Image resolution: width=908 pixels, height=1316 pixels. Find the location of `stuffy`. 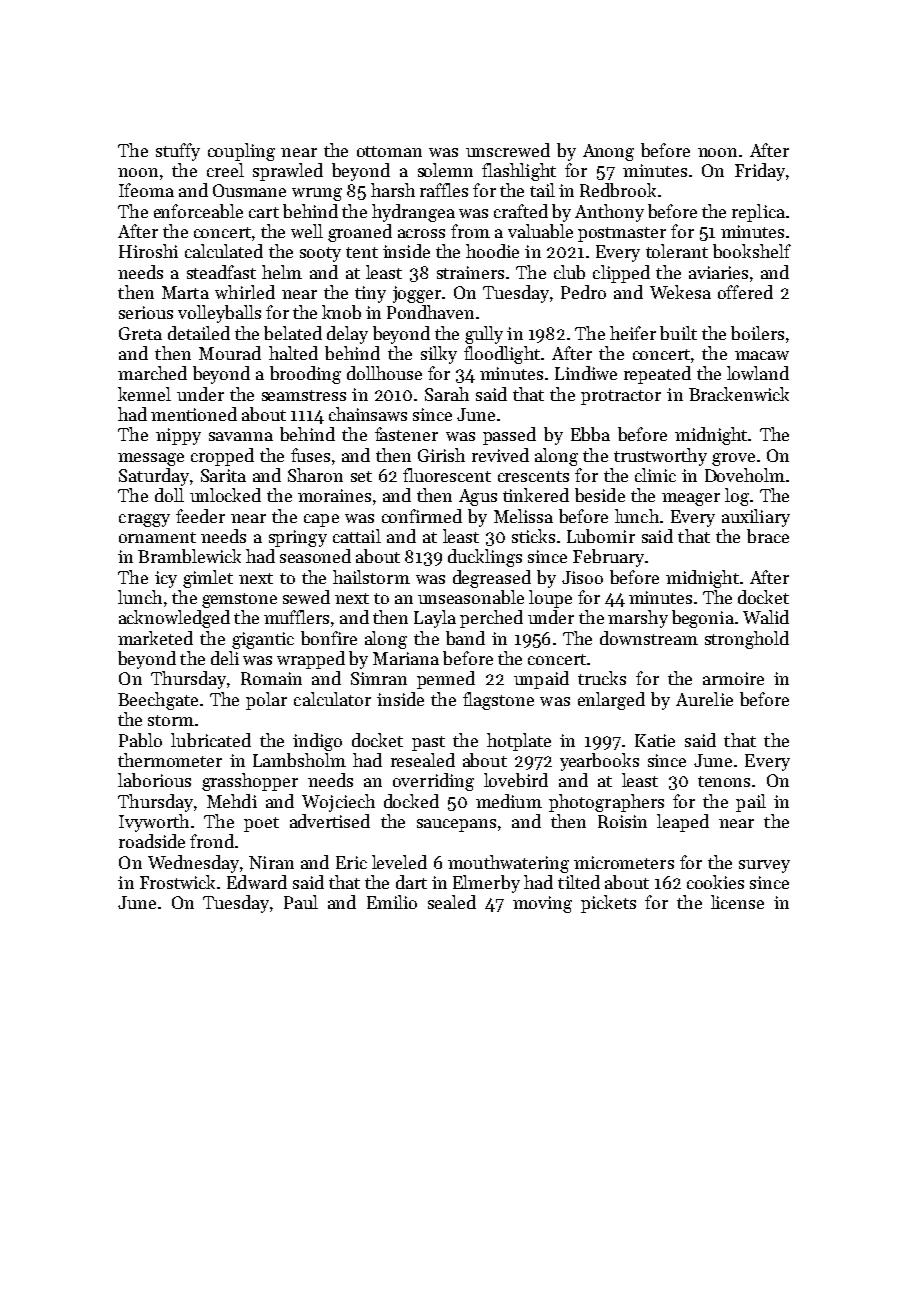

stuffy is located at coordinates (178, 152).
